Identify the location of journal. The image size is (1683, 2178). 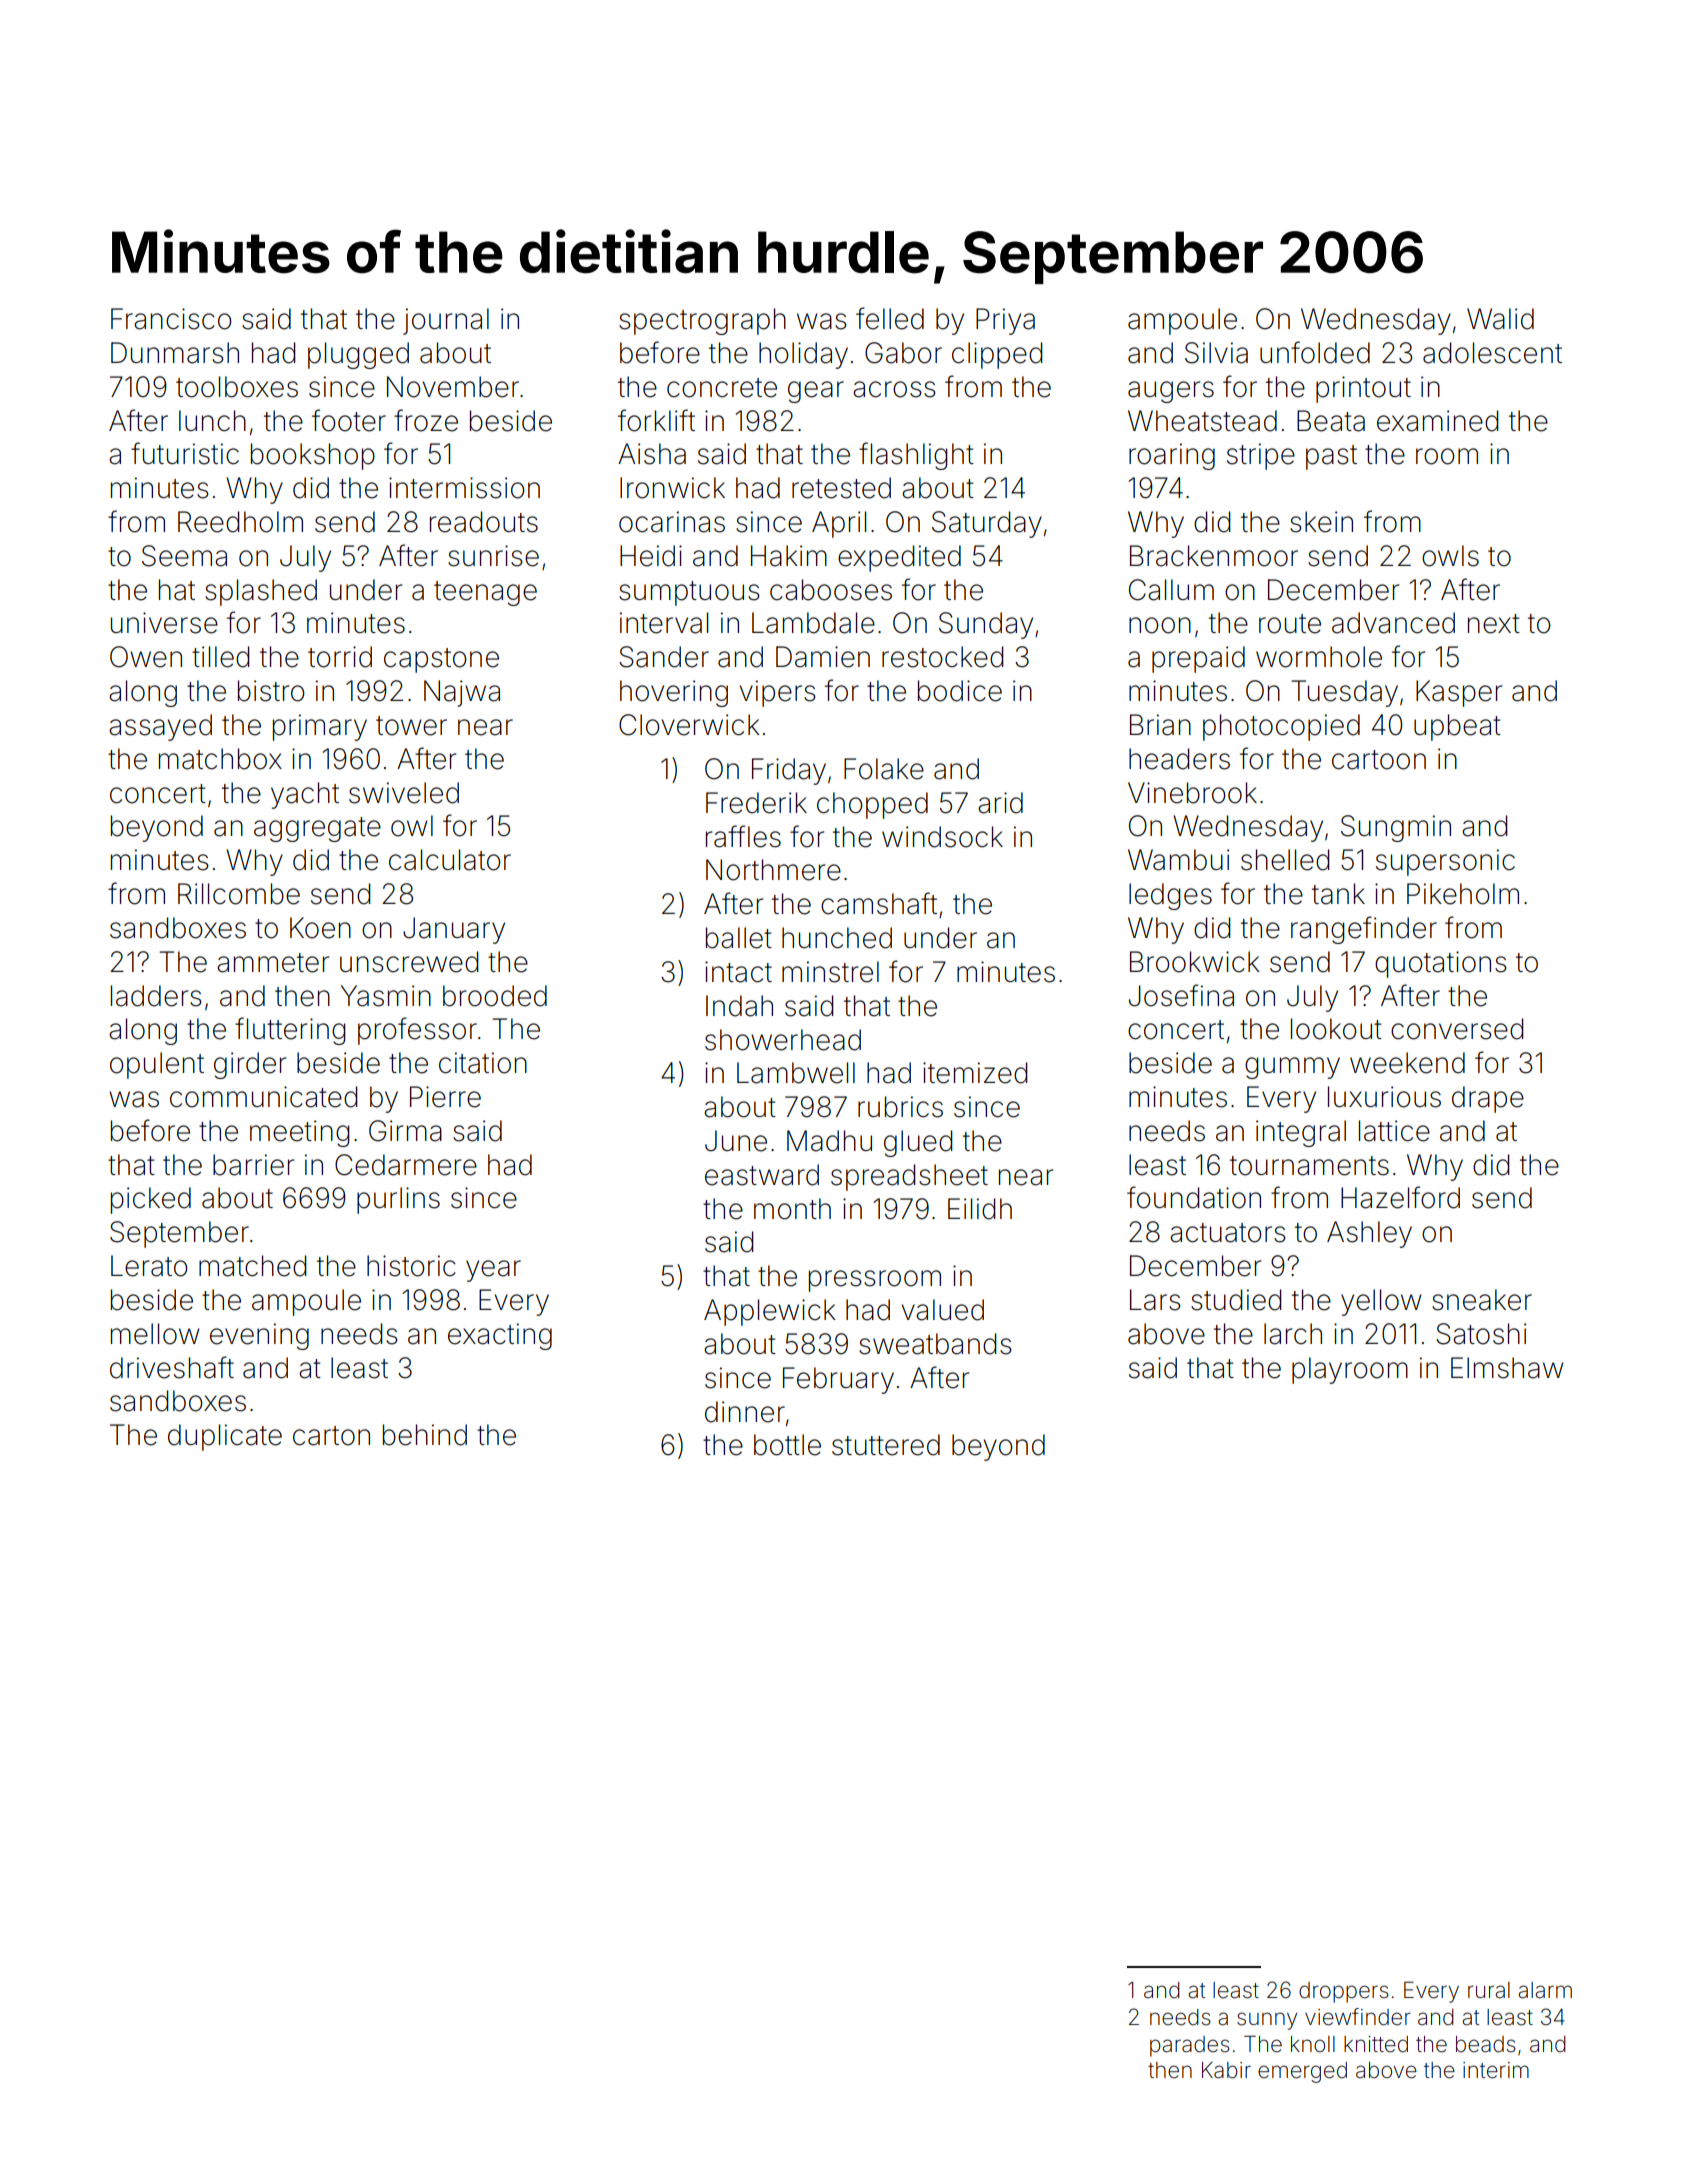
(446, 321).
